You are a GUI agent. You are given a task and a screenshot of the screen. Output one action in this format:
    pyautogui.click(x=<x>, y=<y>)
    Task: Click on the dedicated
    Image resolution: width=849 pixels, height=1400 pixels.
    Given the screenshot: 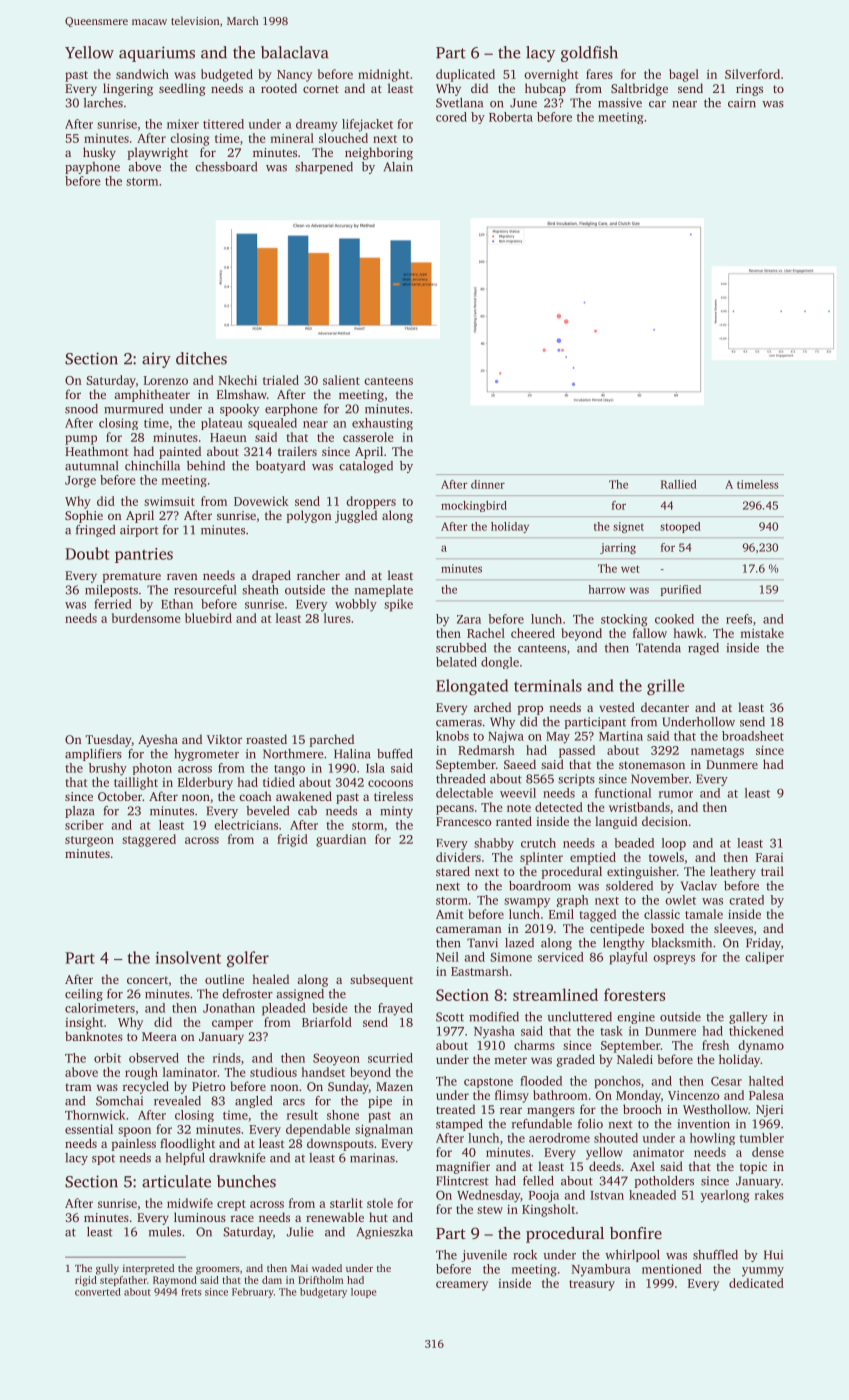 What is the action you would take?
    pyautogui.click(x=756, y=1283)
